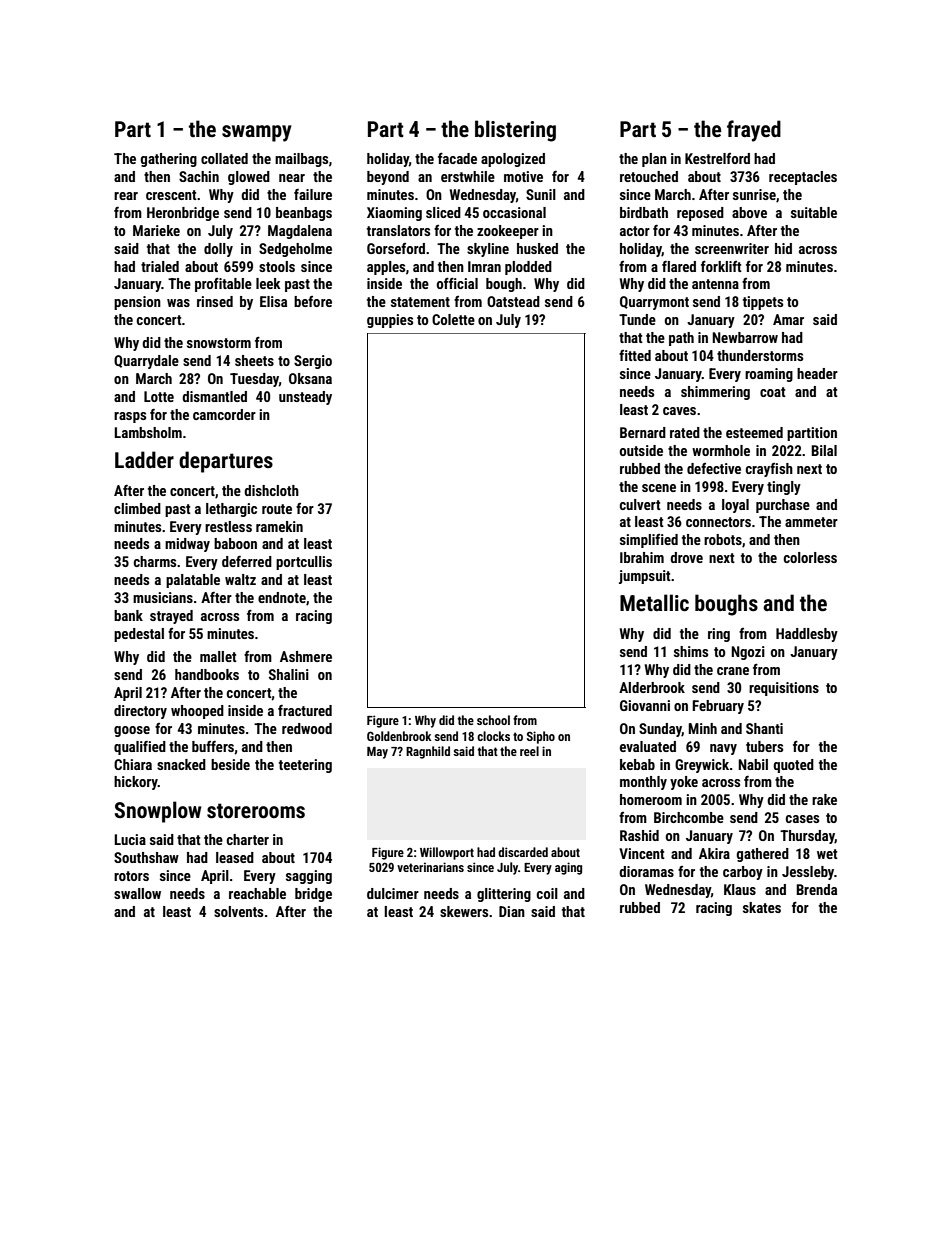  Describe the element at coordinates (301, 160) in the document. I see `mailbags` at that location.
